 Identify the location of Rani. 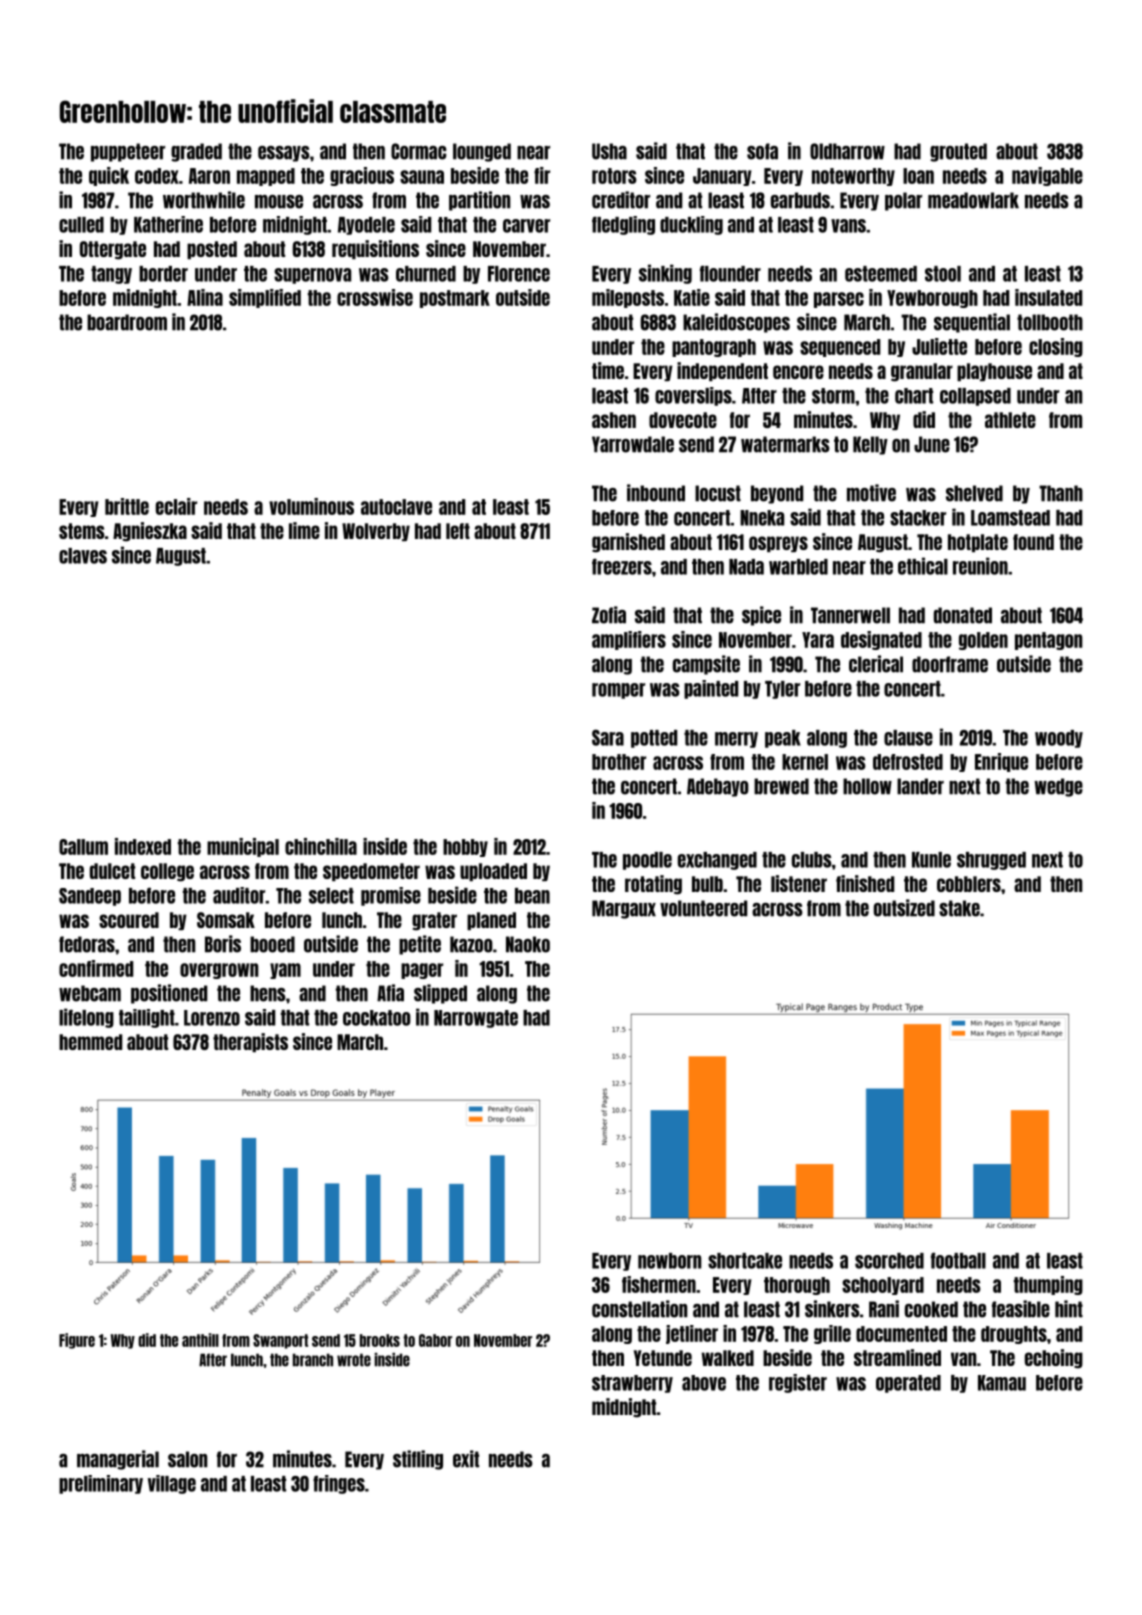
(884, 1309).
